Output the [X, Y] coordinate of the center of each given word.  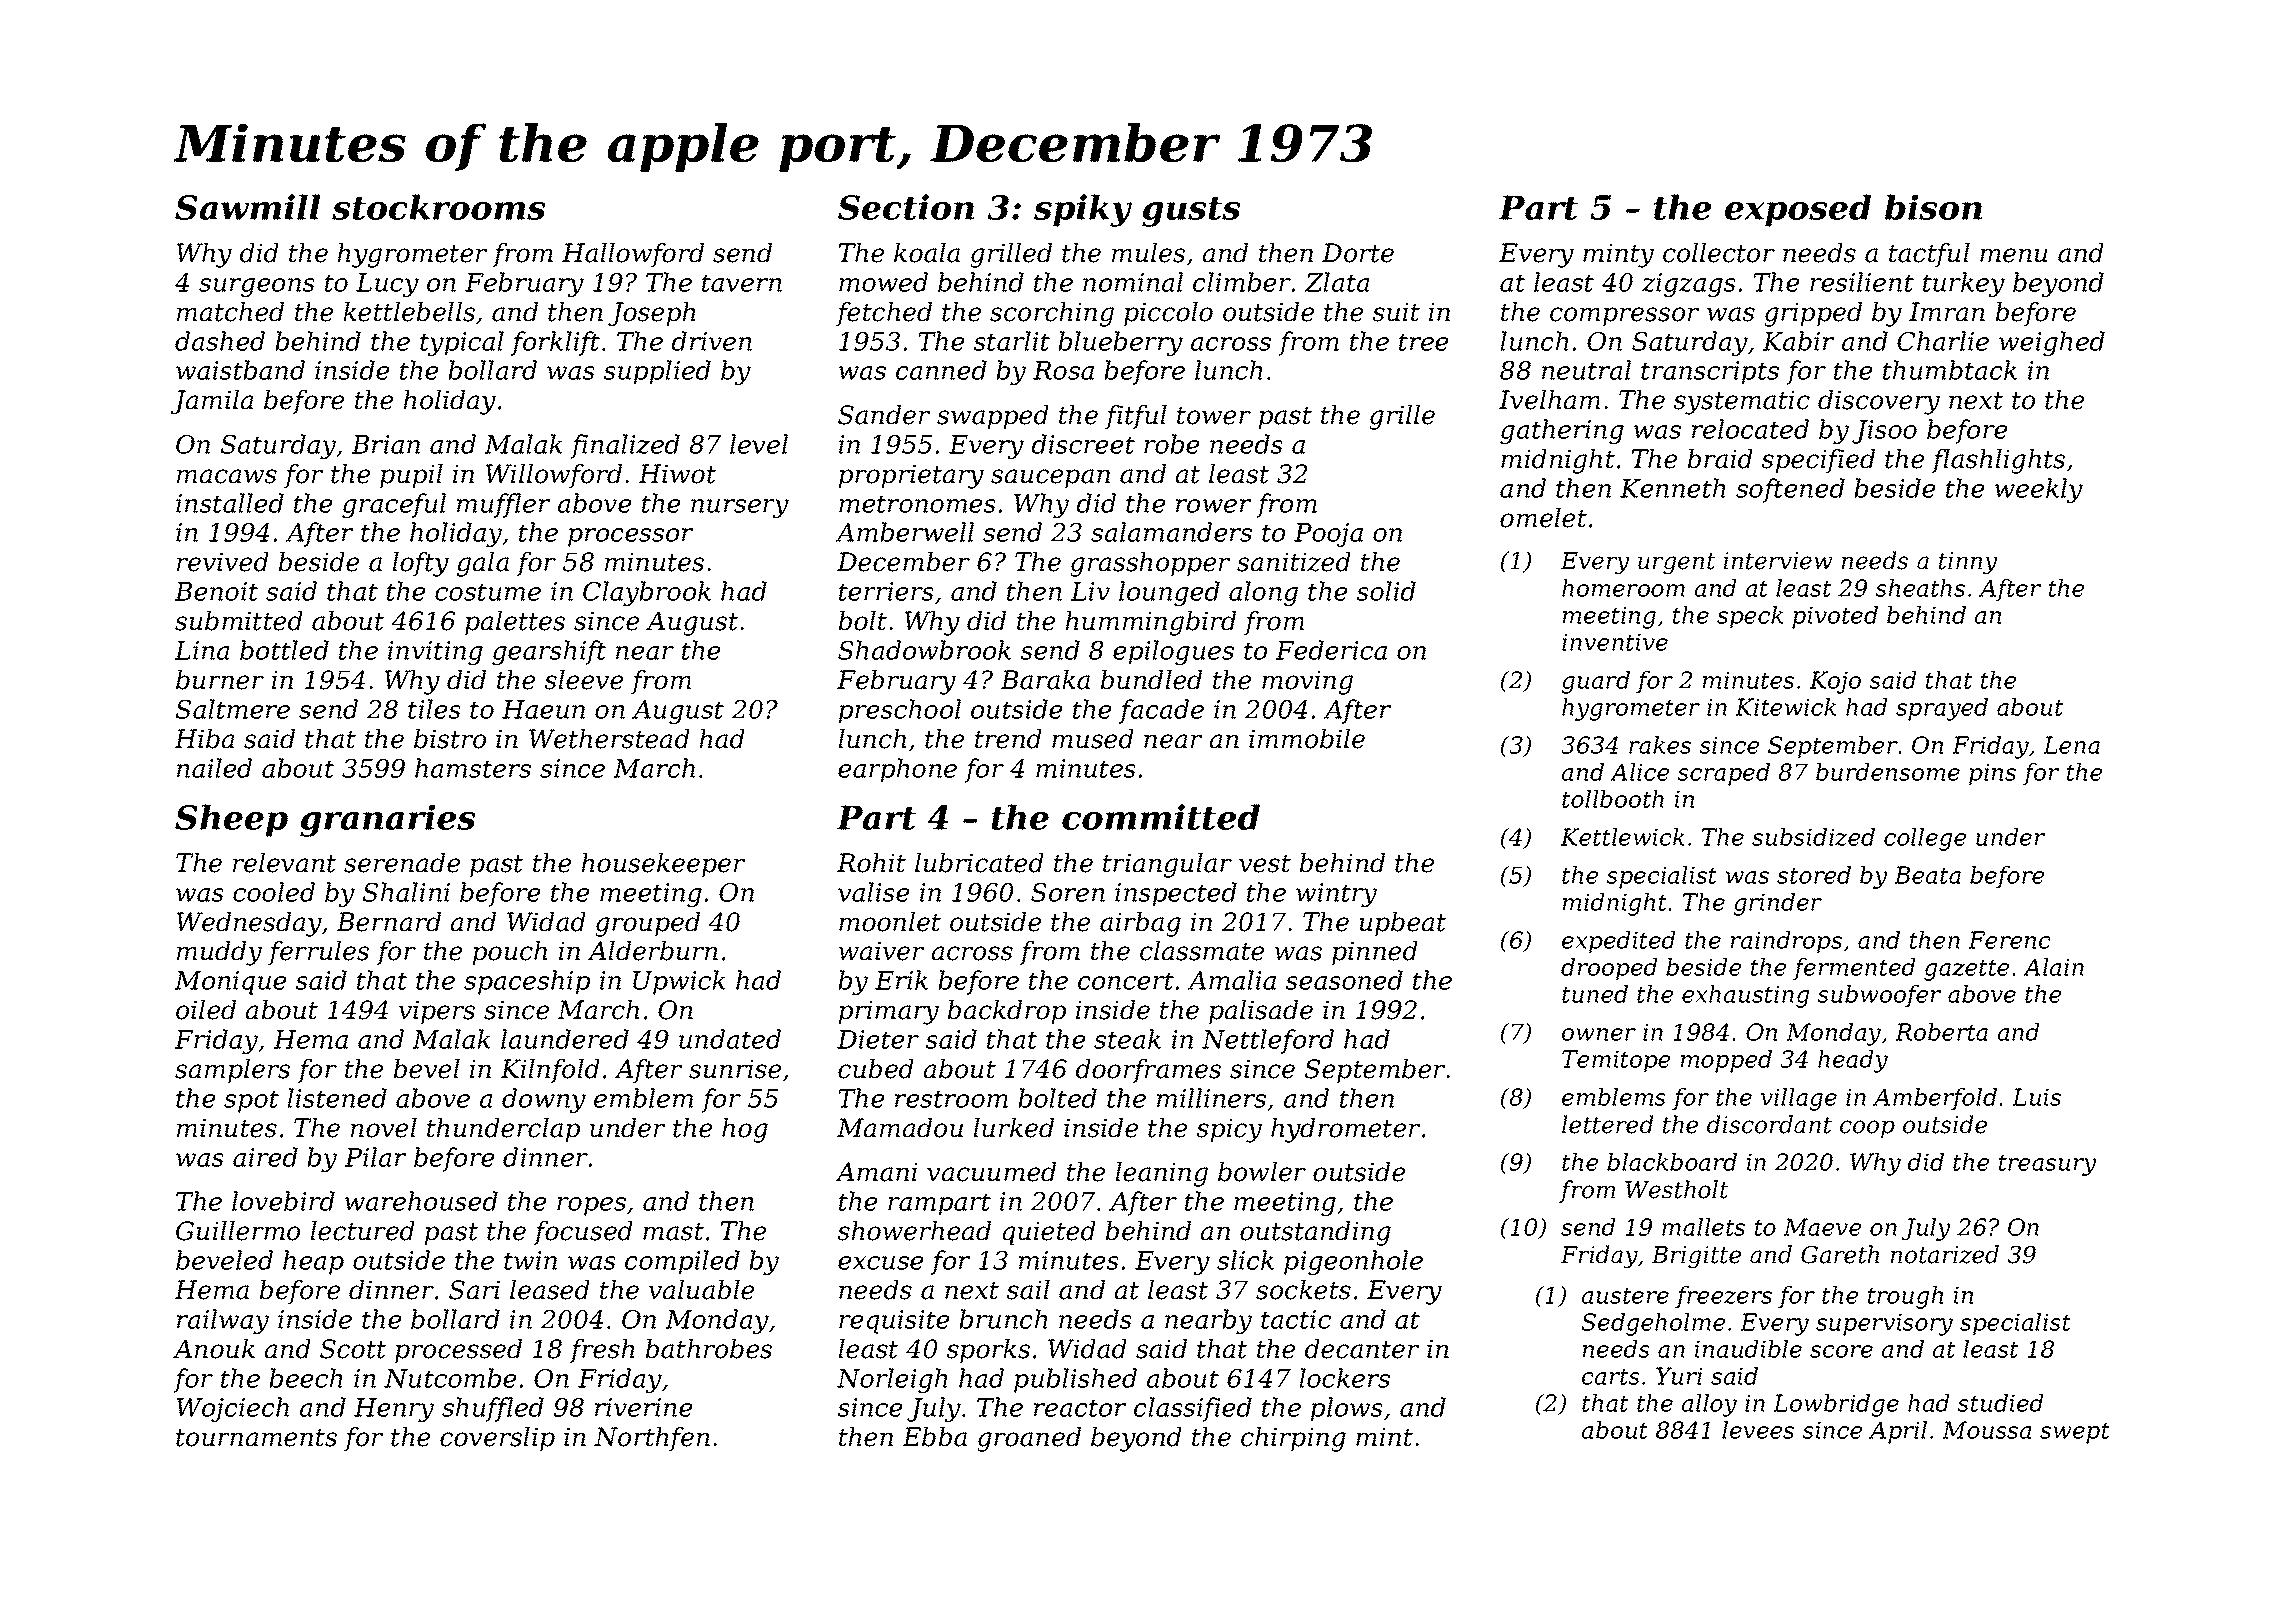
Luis [2036, 1097]
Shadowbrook [924, 650]
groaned [1029, 1439]
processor [630, 537]
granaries [388, 820]
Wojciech [233, 1409]
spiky [1083, 210]
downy [544, 1100]
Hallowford [633, 255]
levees [1758, 1430]
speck [1750, 617]
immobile [1307, 739]
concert [1126, 981]
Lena [2071, 745]
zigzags [1689, 285]
